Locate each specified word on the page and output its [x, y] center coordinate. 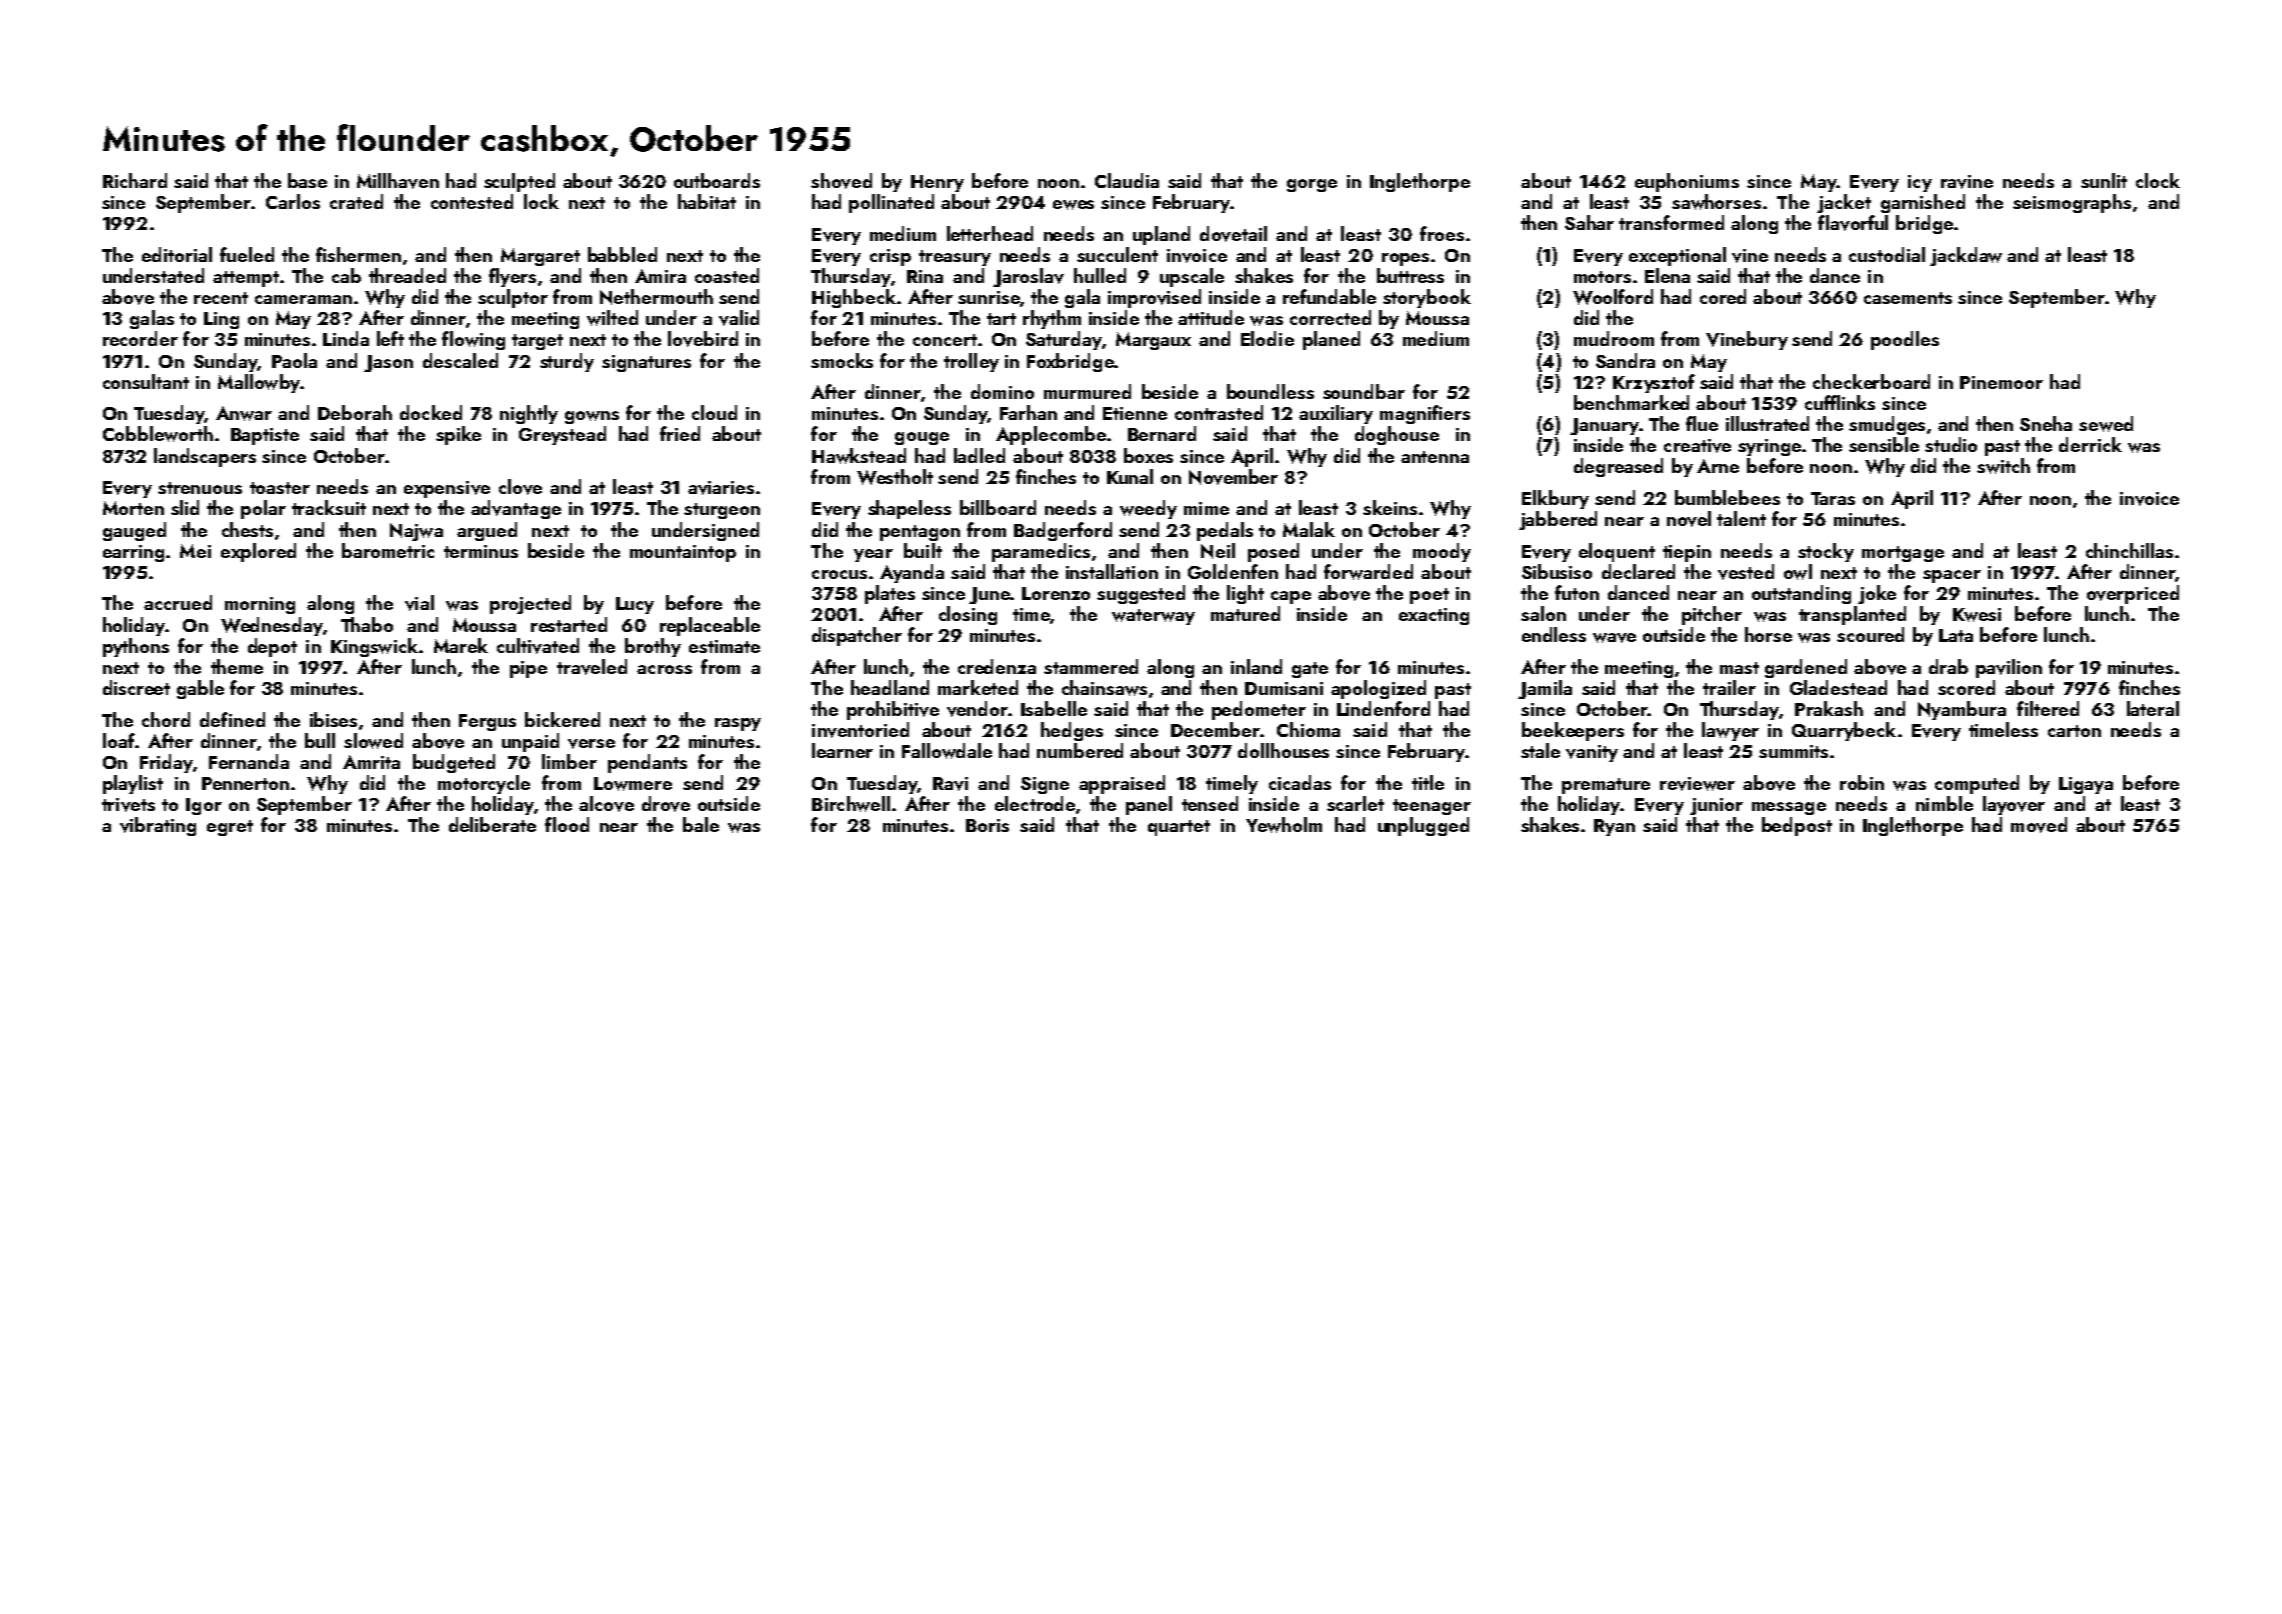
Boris [987, 825]
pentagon [920, 533]
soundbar [1364, 391]
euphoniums [1687, 182]
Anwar [244, 413]
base [307, 180]
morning [260, 605]
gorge [1312, 185]
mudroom [1614, 338]
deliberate [492, 824]
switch [2003, 466]
